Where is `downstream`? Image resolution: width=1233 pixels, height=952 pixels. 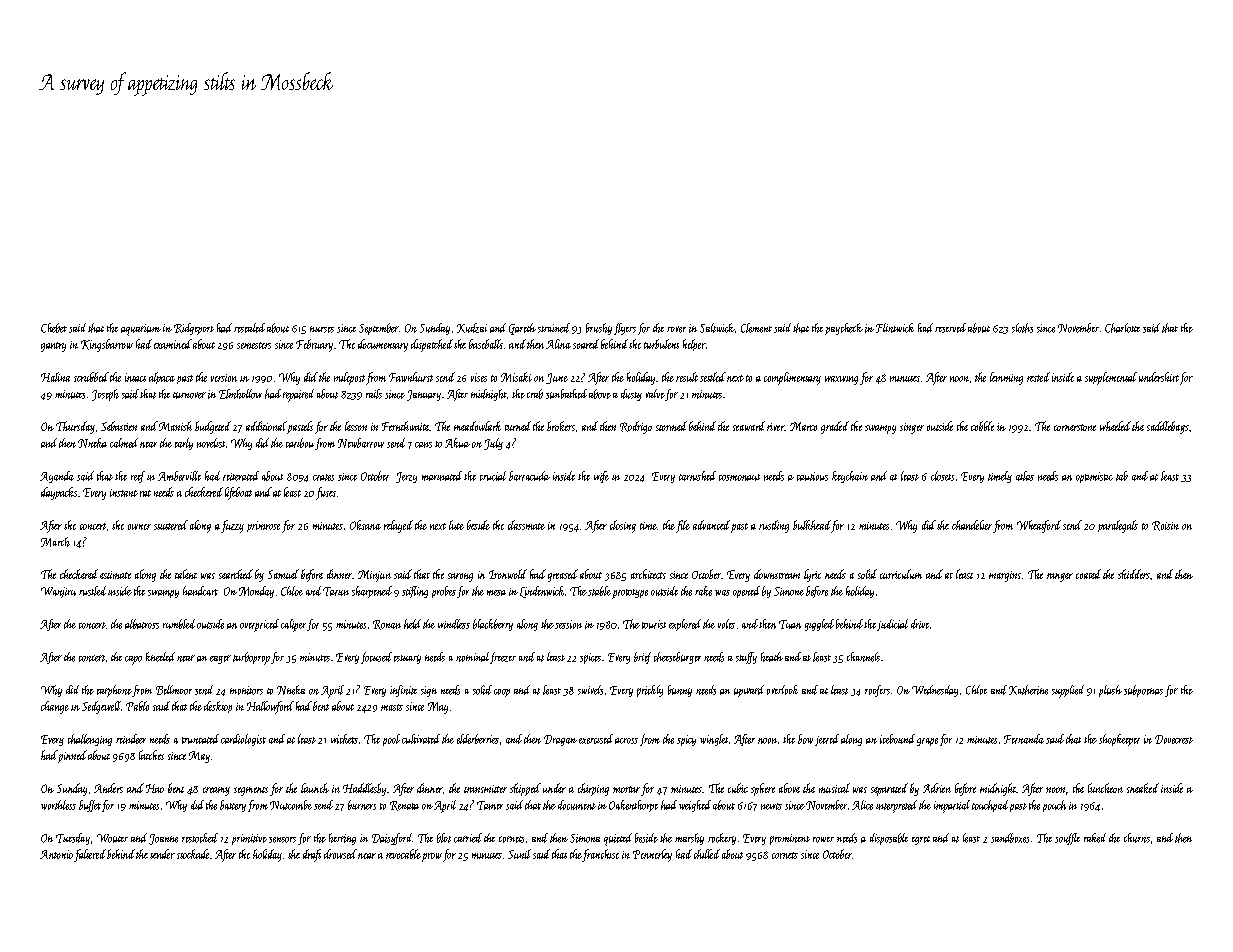
downstream is located at coordinates (777, 574).
